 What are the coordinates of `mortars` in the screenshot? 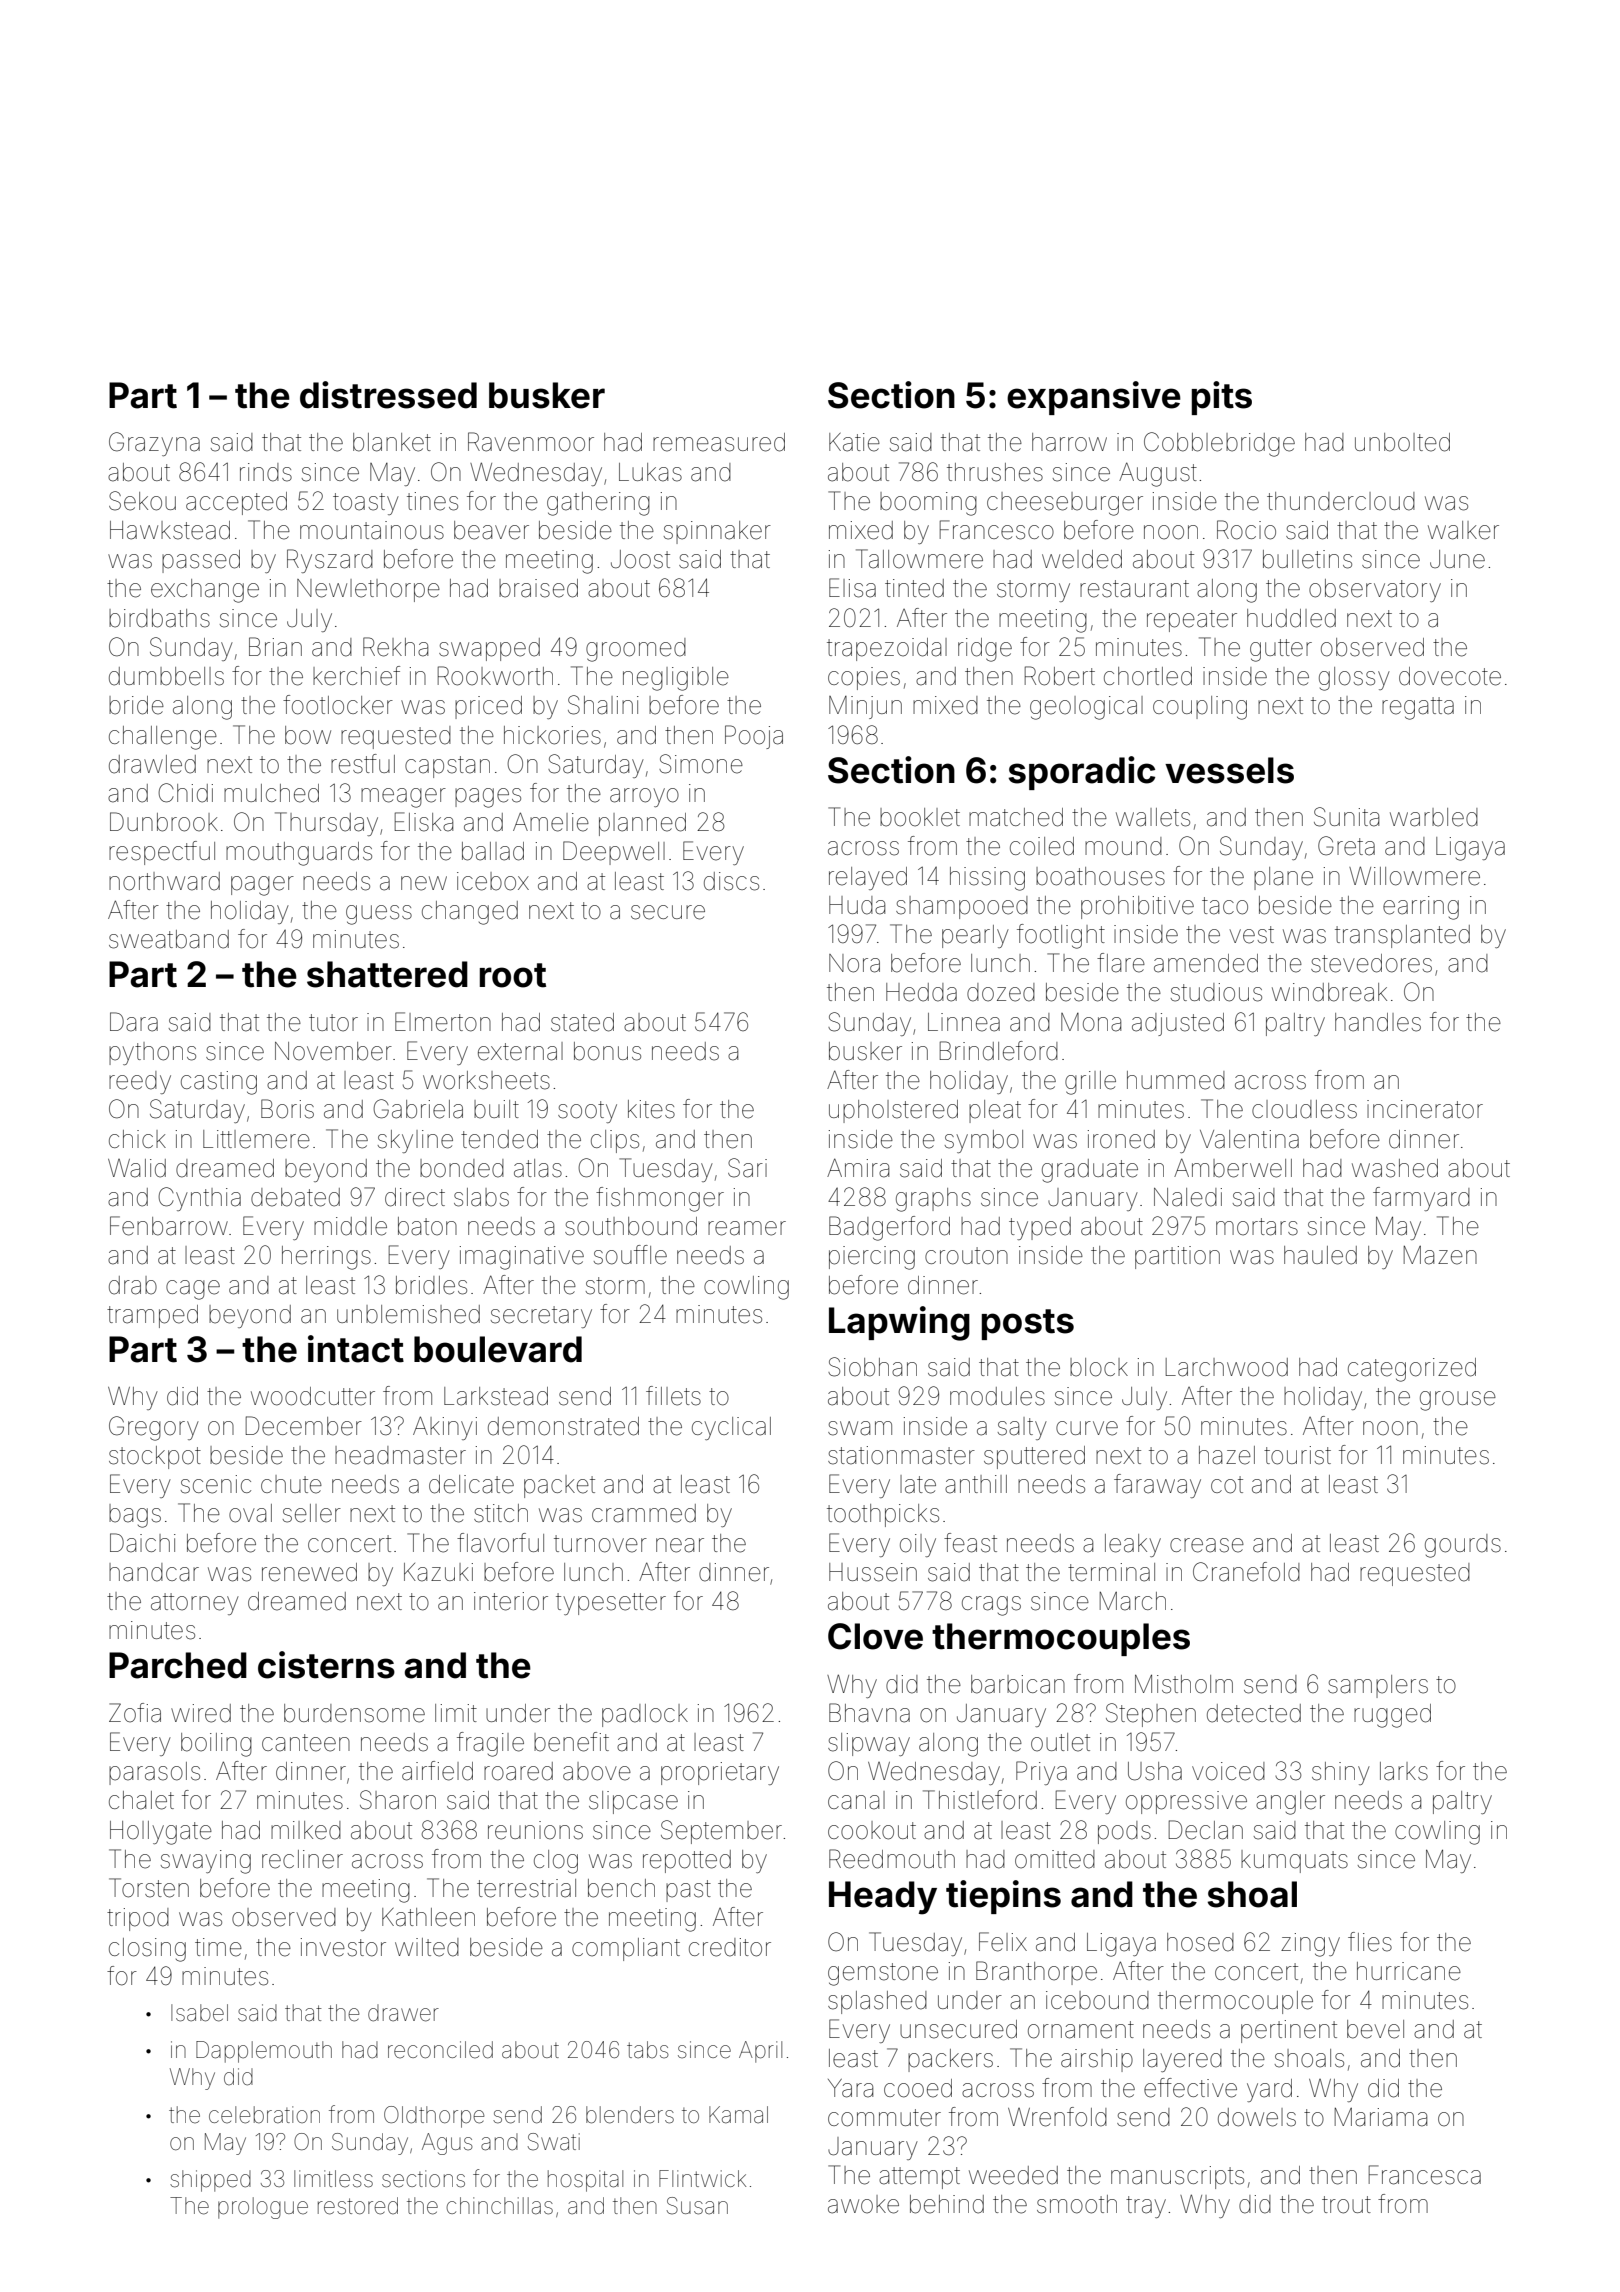 It's located at (1257, 1227).
